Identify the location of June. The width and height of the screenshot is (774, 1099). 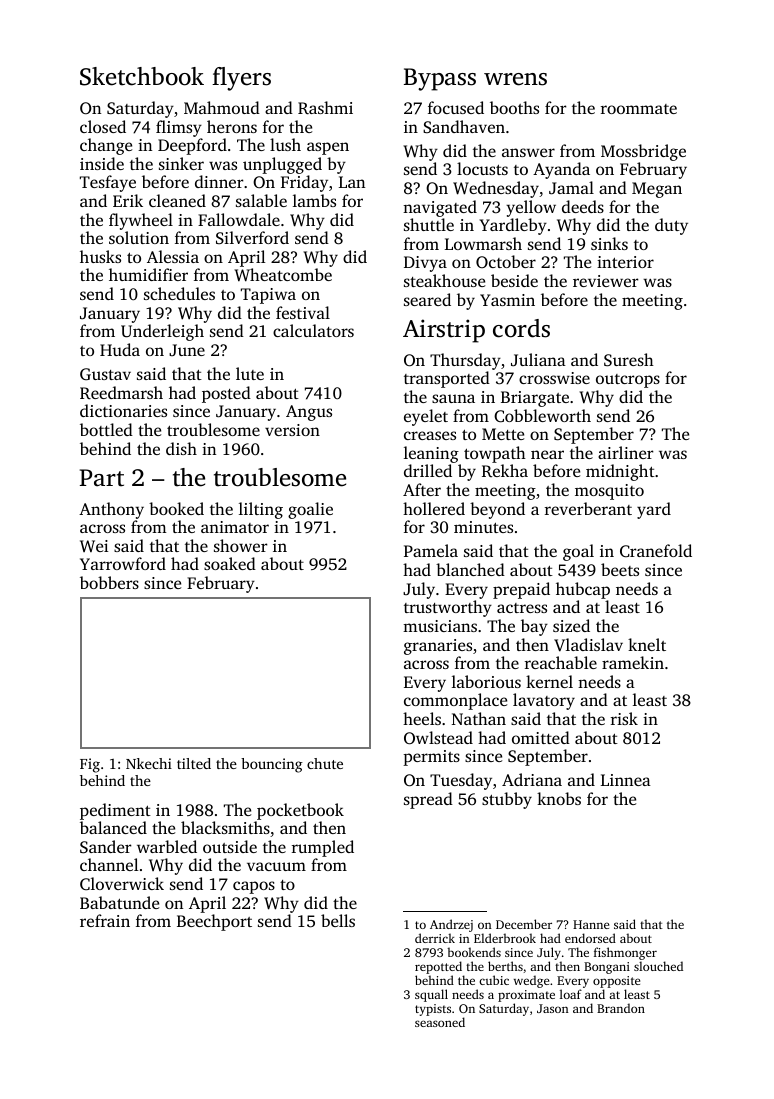
(187, 350).
